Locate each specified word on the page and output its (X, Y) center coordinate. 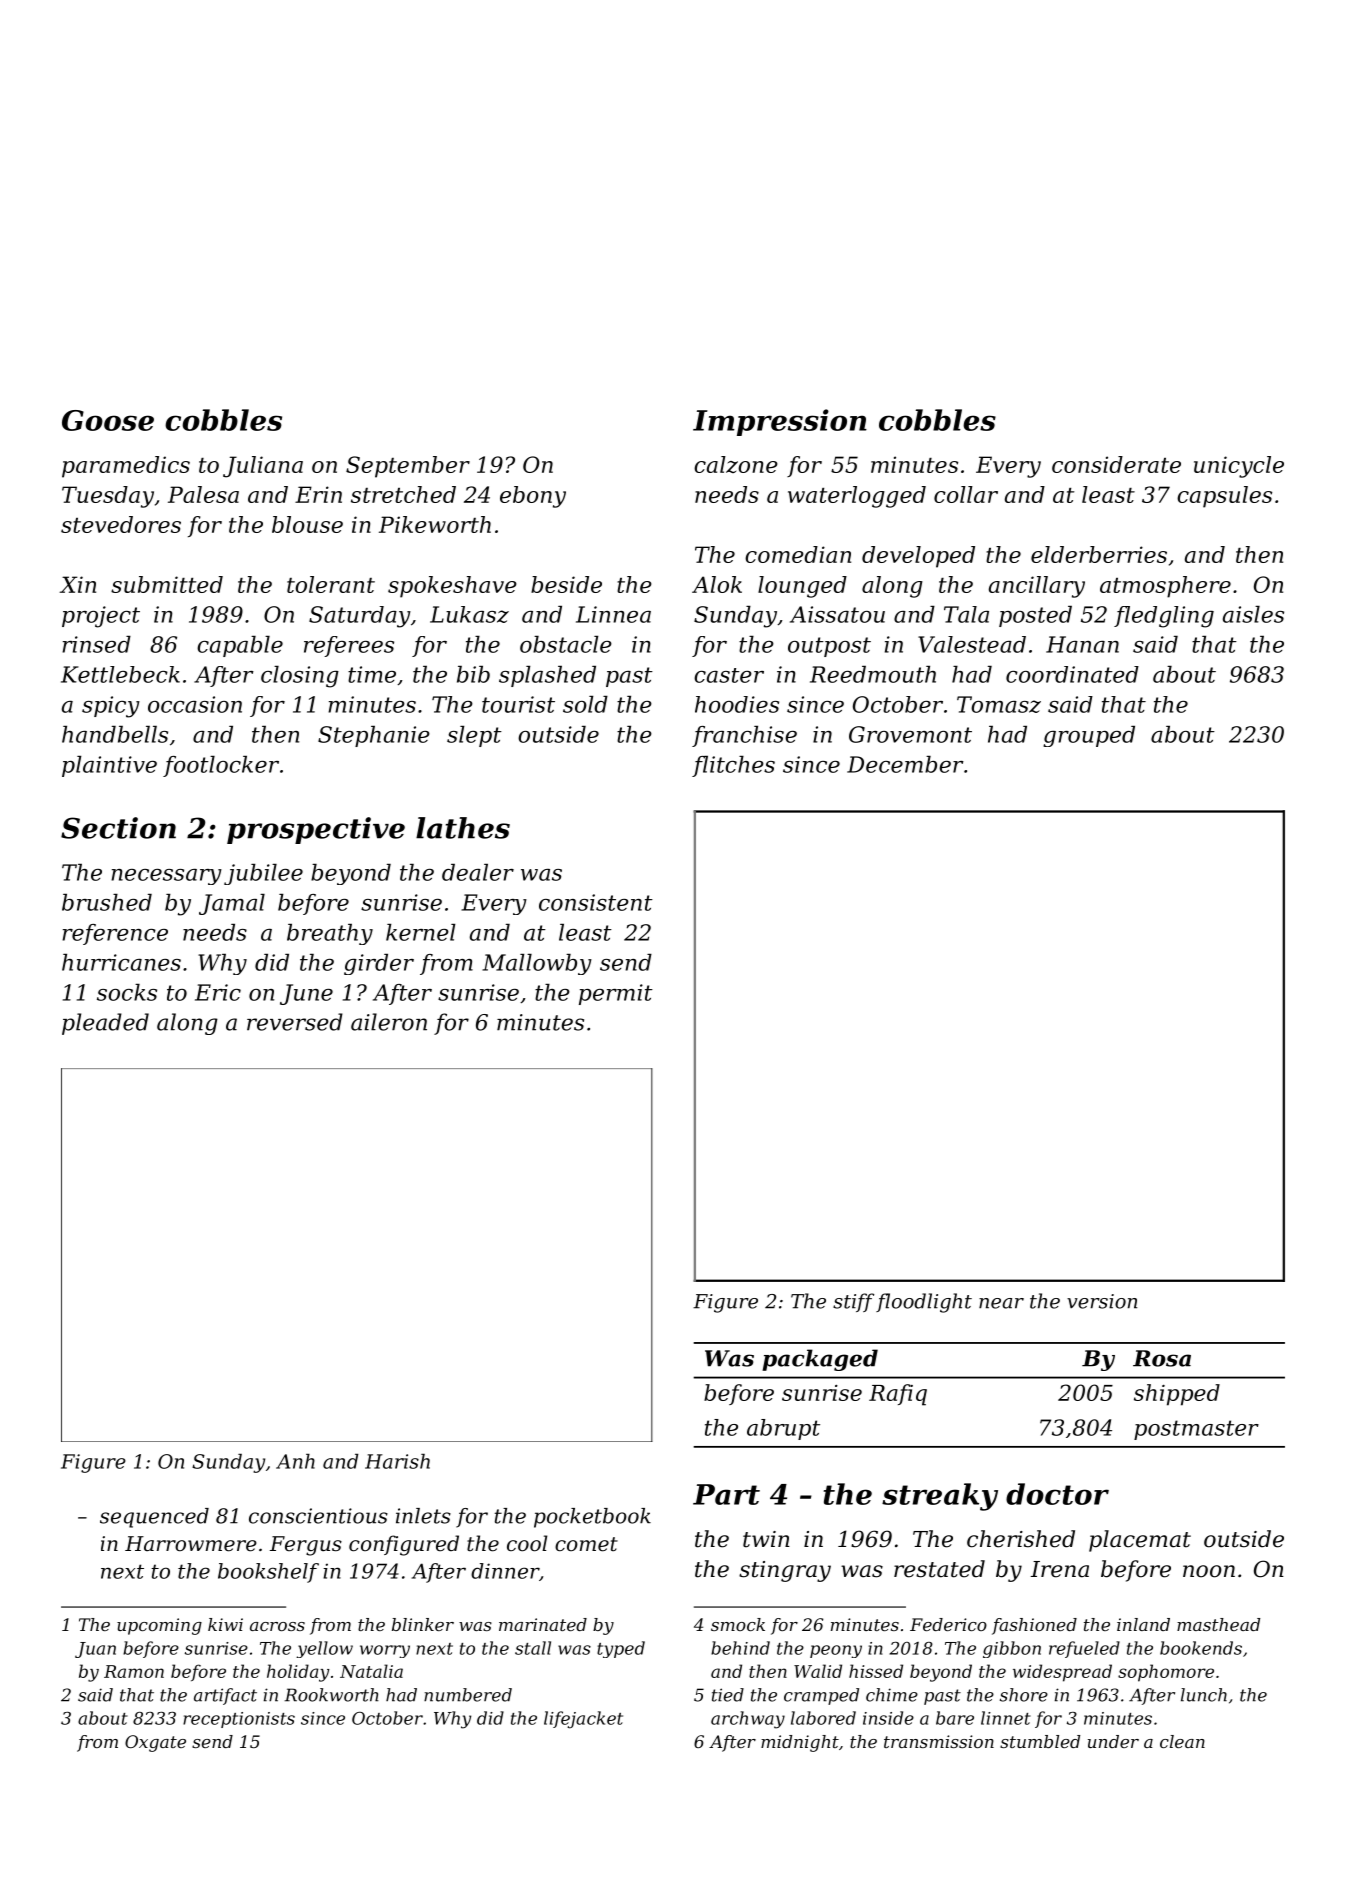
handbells (115, 734)
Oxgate (155, 1743)
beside (566, 584)
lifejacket (583, 1720)
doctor (1057, 1494)
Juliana (263, 467)
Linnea (613, 614)
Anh (295, 1461)
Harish (397, 1461)
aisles (1253, 614)
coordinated (1072, 674)
